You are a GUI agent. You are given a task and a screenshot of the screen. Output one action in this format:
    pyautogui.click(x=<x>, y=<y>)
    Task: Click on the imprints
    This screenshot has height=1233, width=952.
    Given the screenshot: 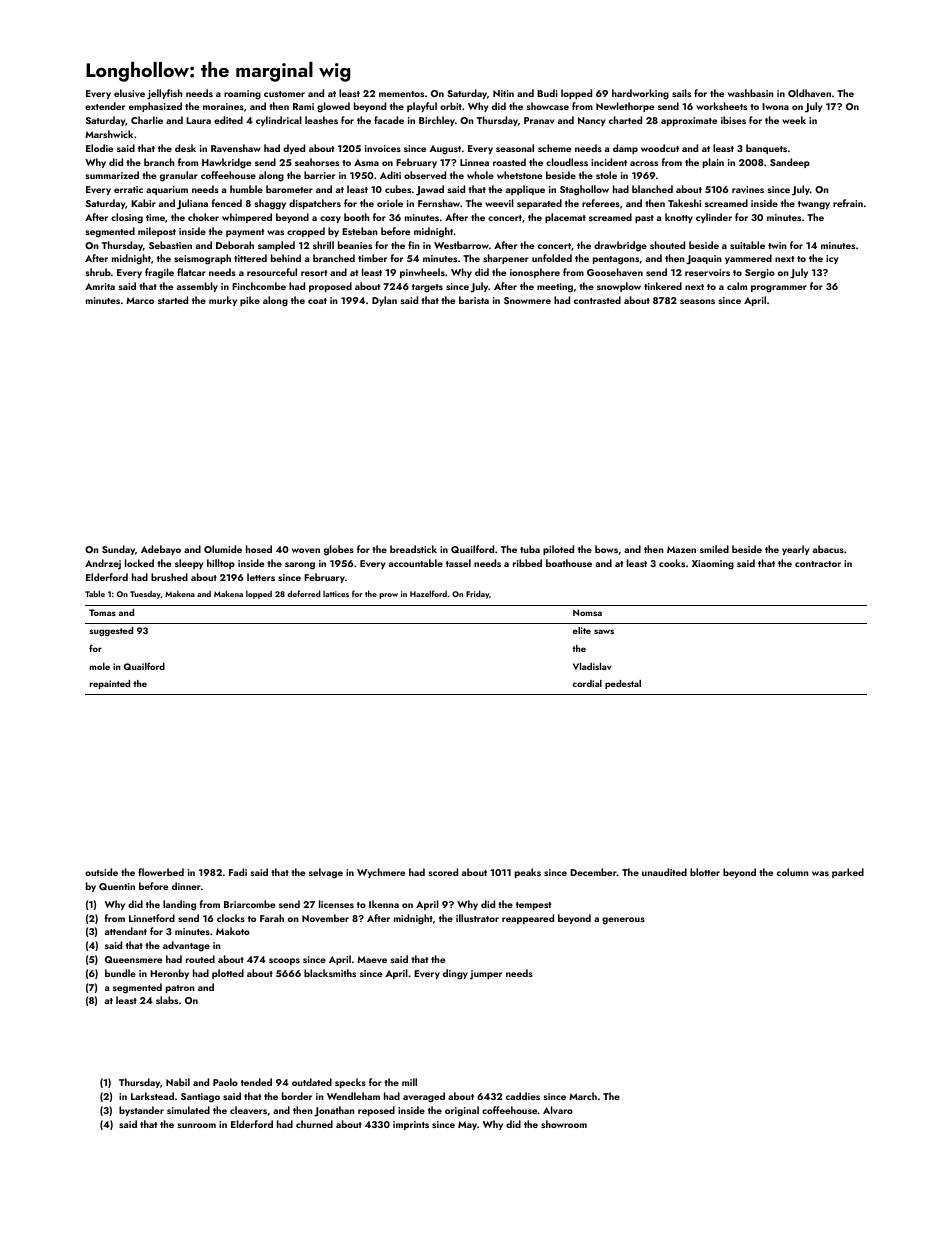 What is the action you would take?
    pyautogui.click(x=411, y=1125)
